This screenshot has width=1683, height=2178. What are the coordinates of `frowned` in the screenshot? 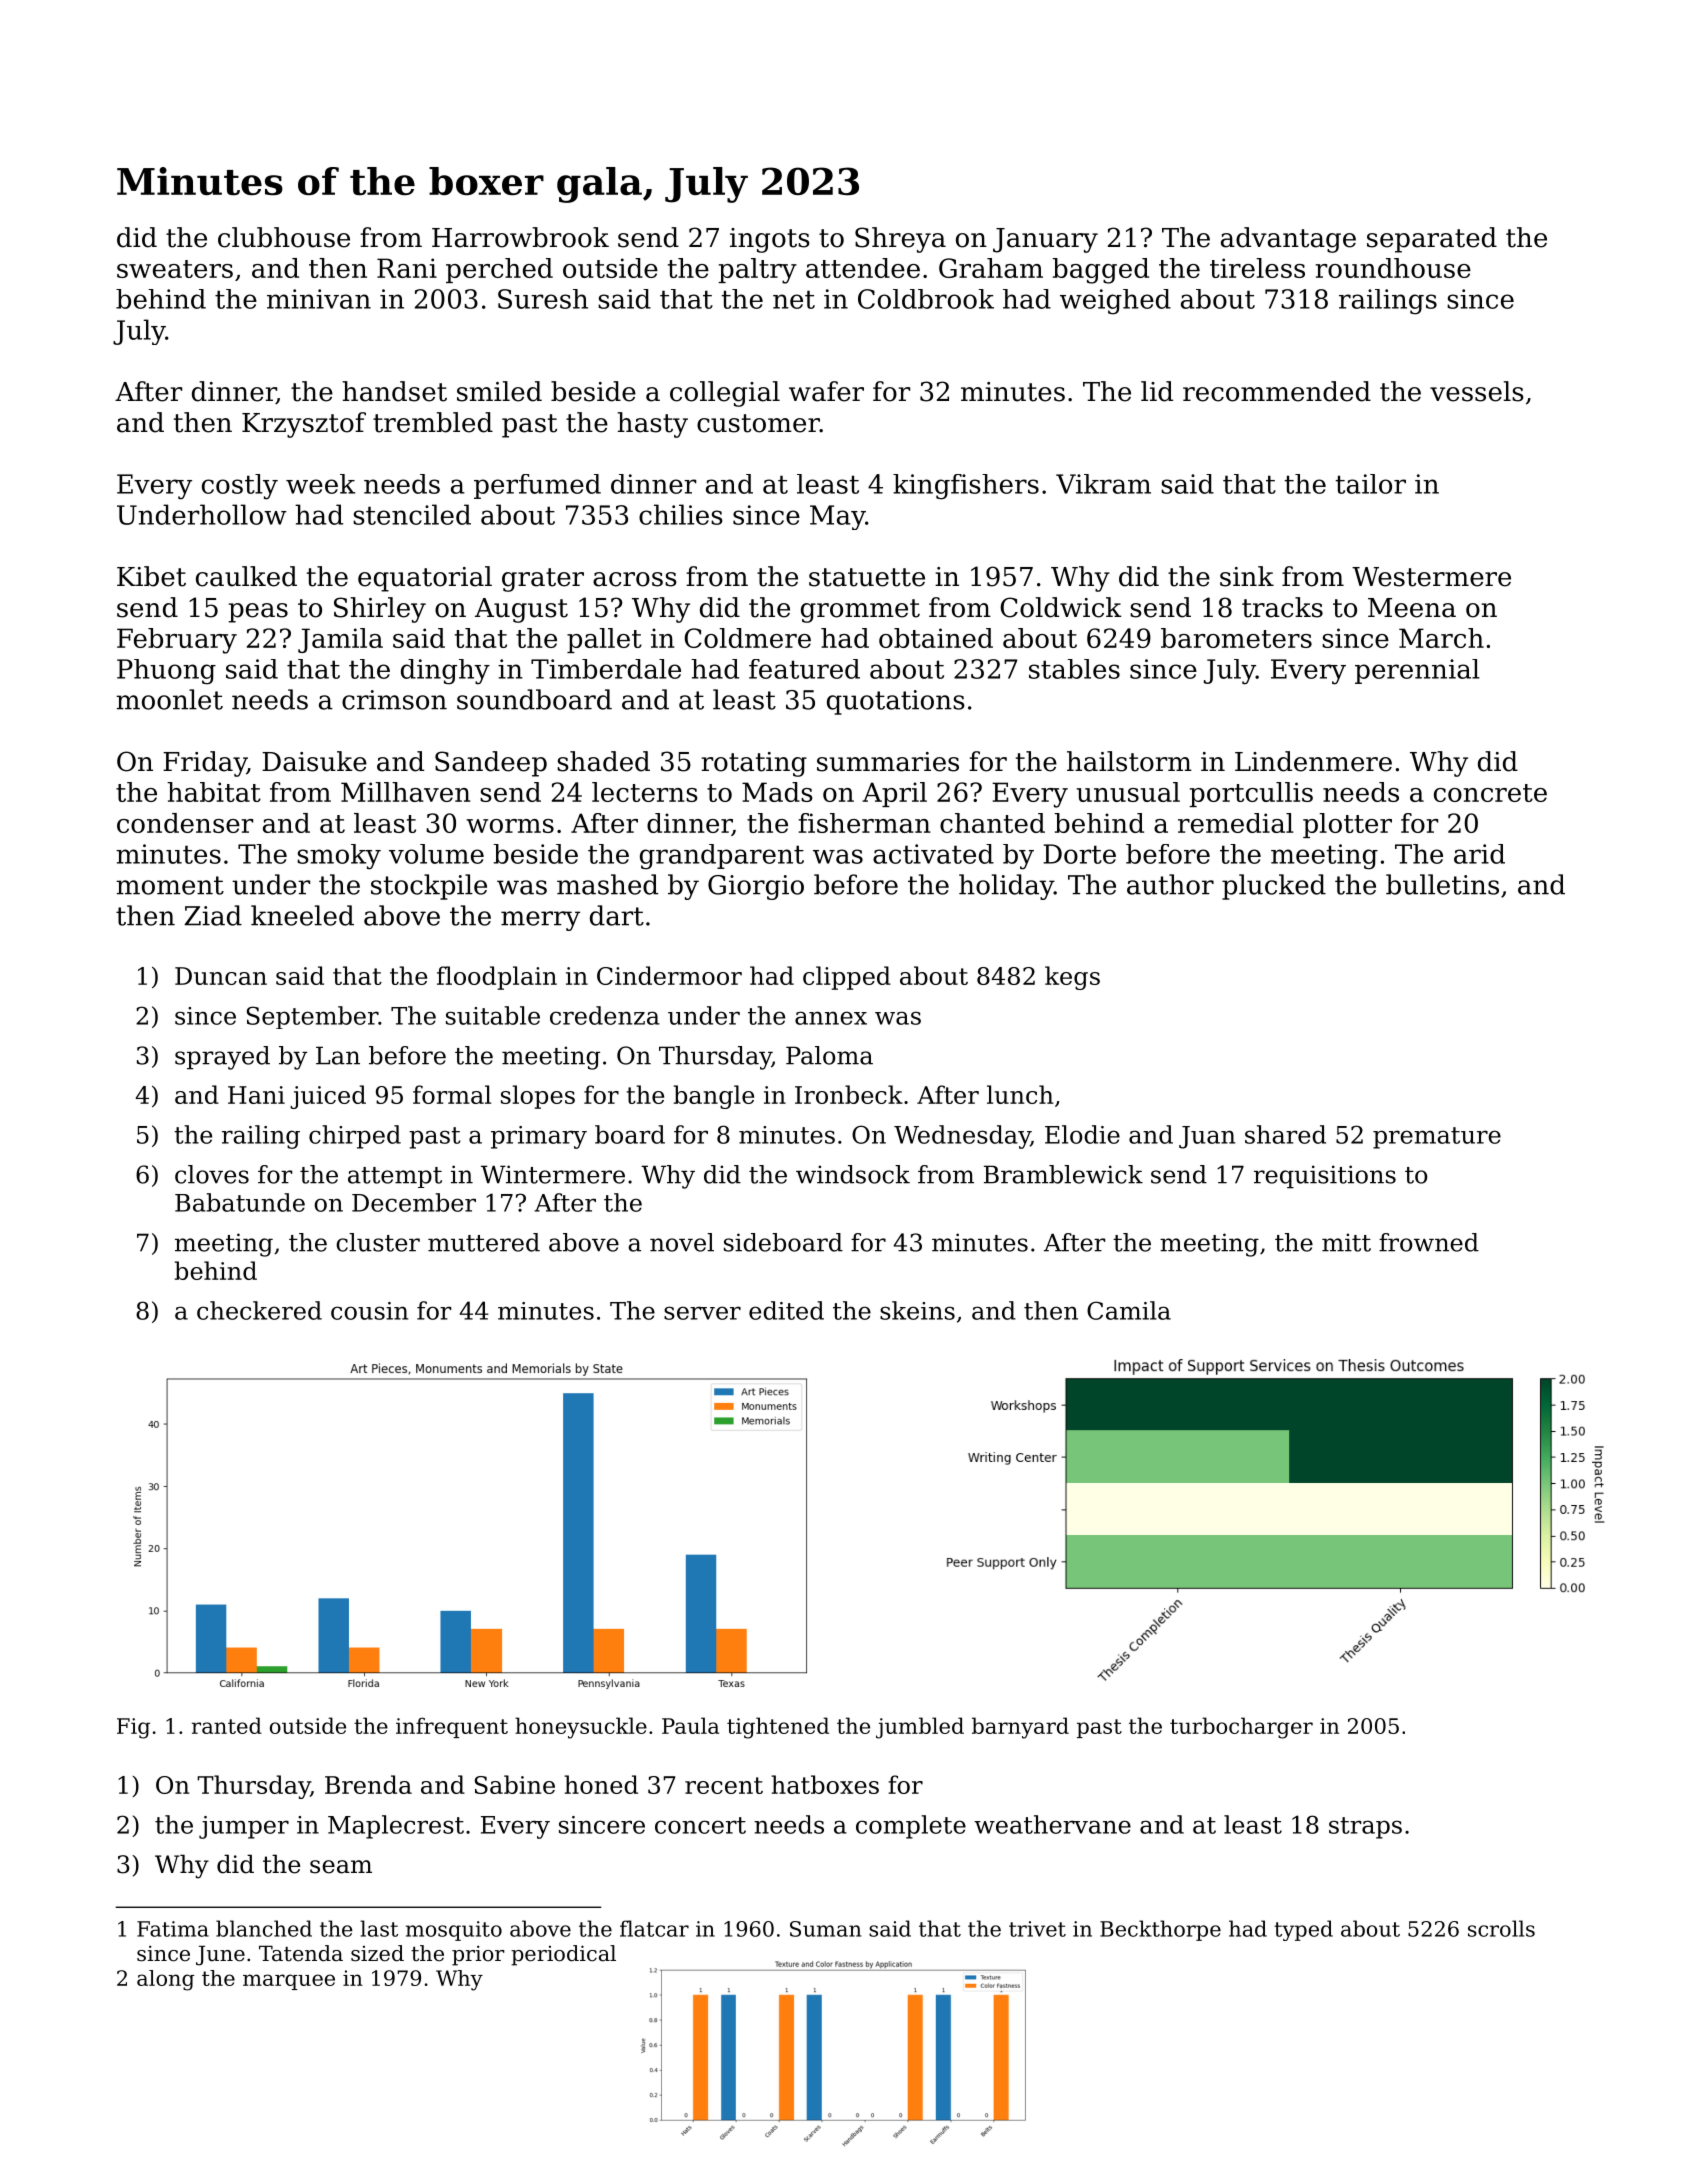 It's located at (1429, 1242).
